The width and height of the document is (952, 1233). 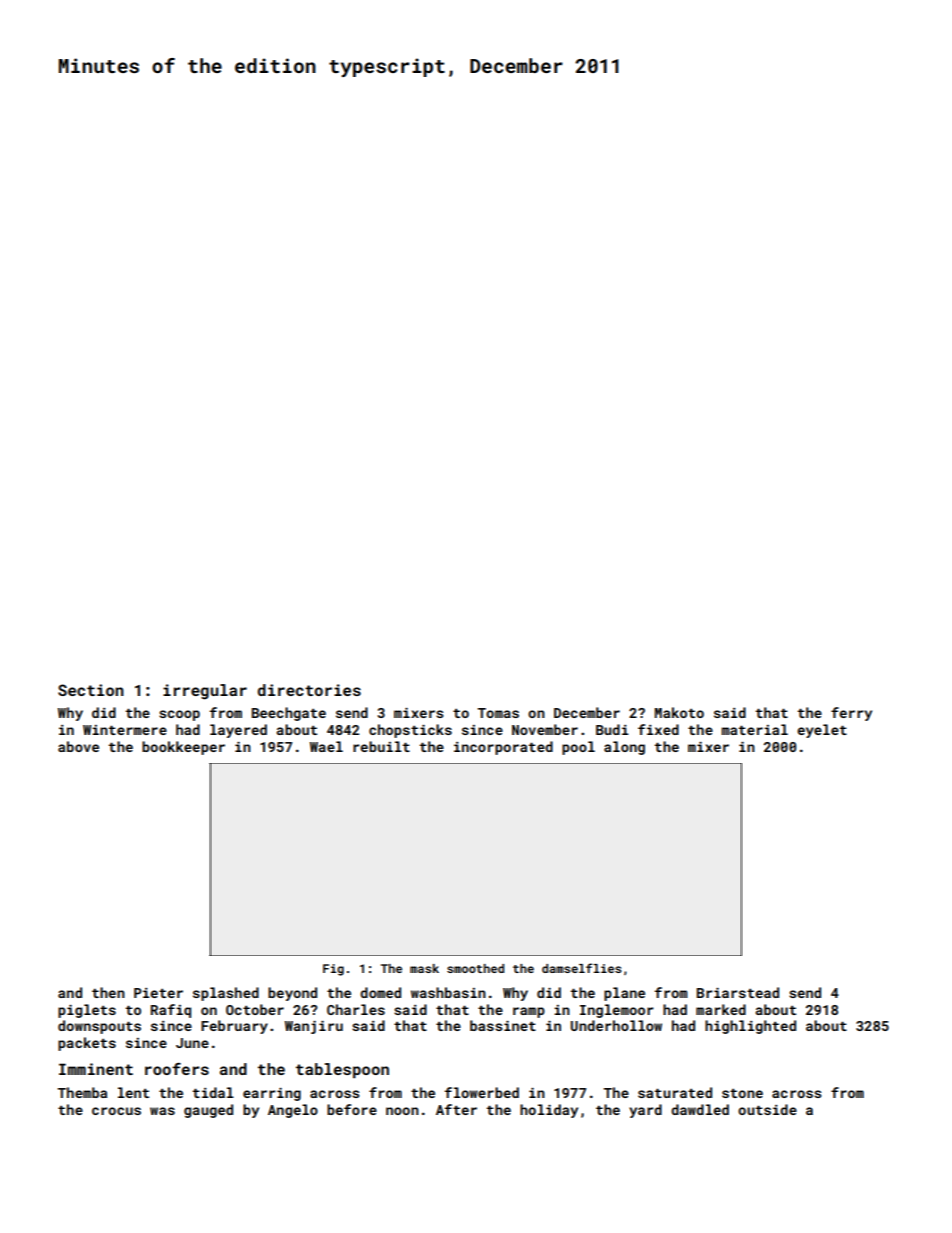 I want to click on pool, so click(x=578, y=748).
